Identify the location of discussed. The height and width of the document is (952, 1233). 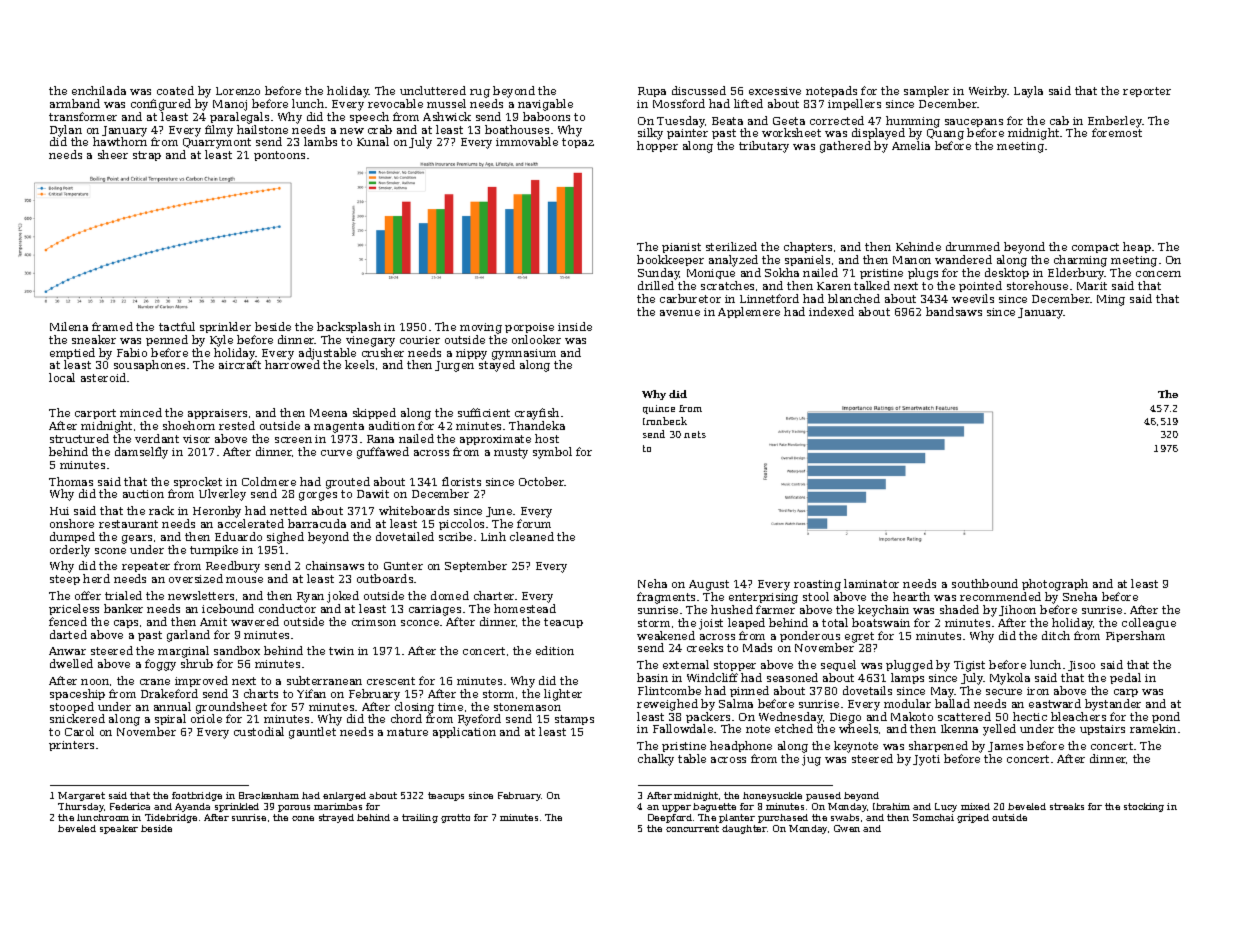
(699, 90).
